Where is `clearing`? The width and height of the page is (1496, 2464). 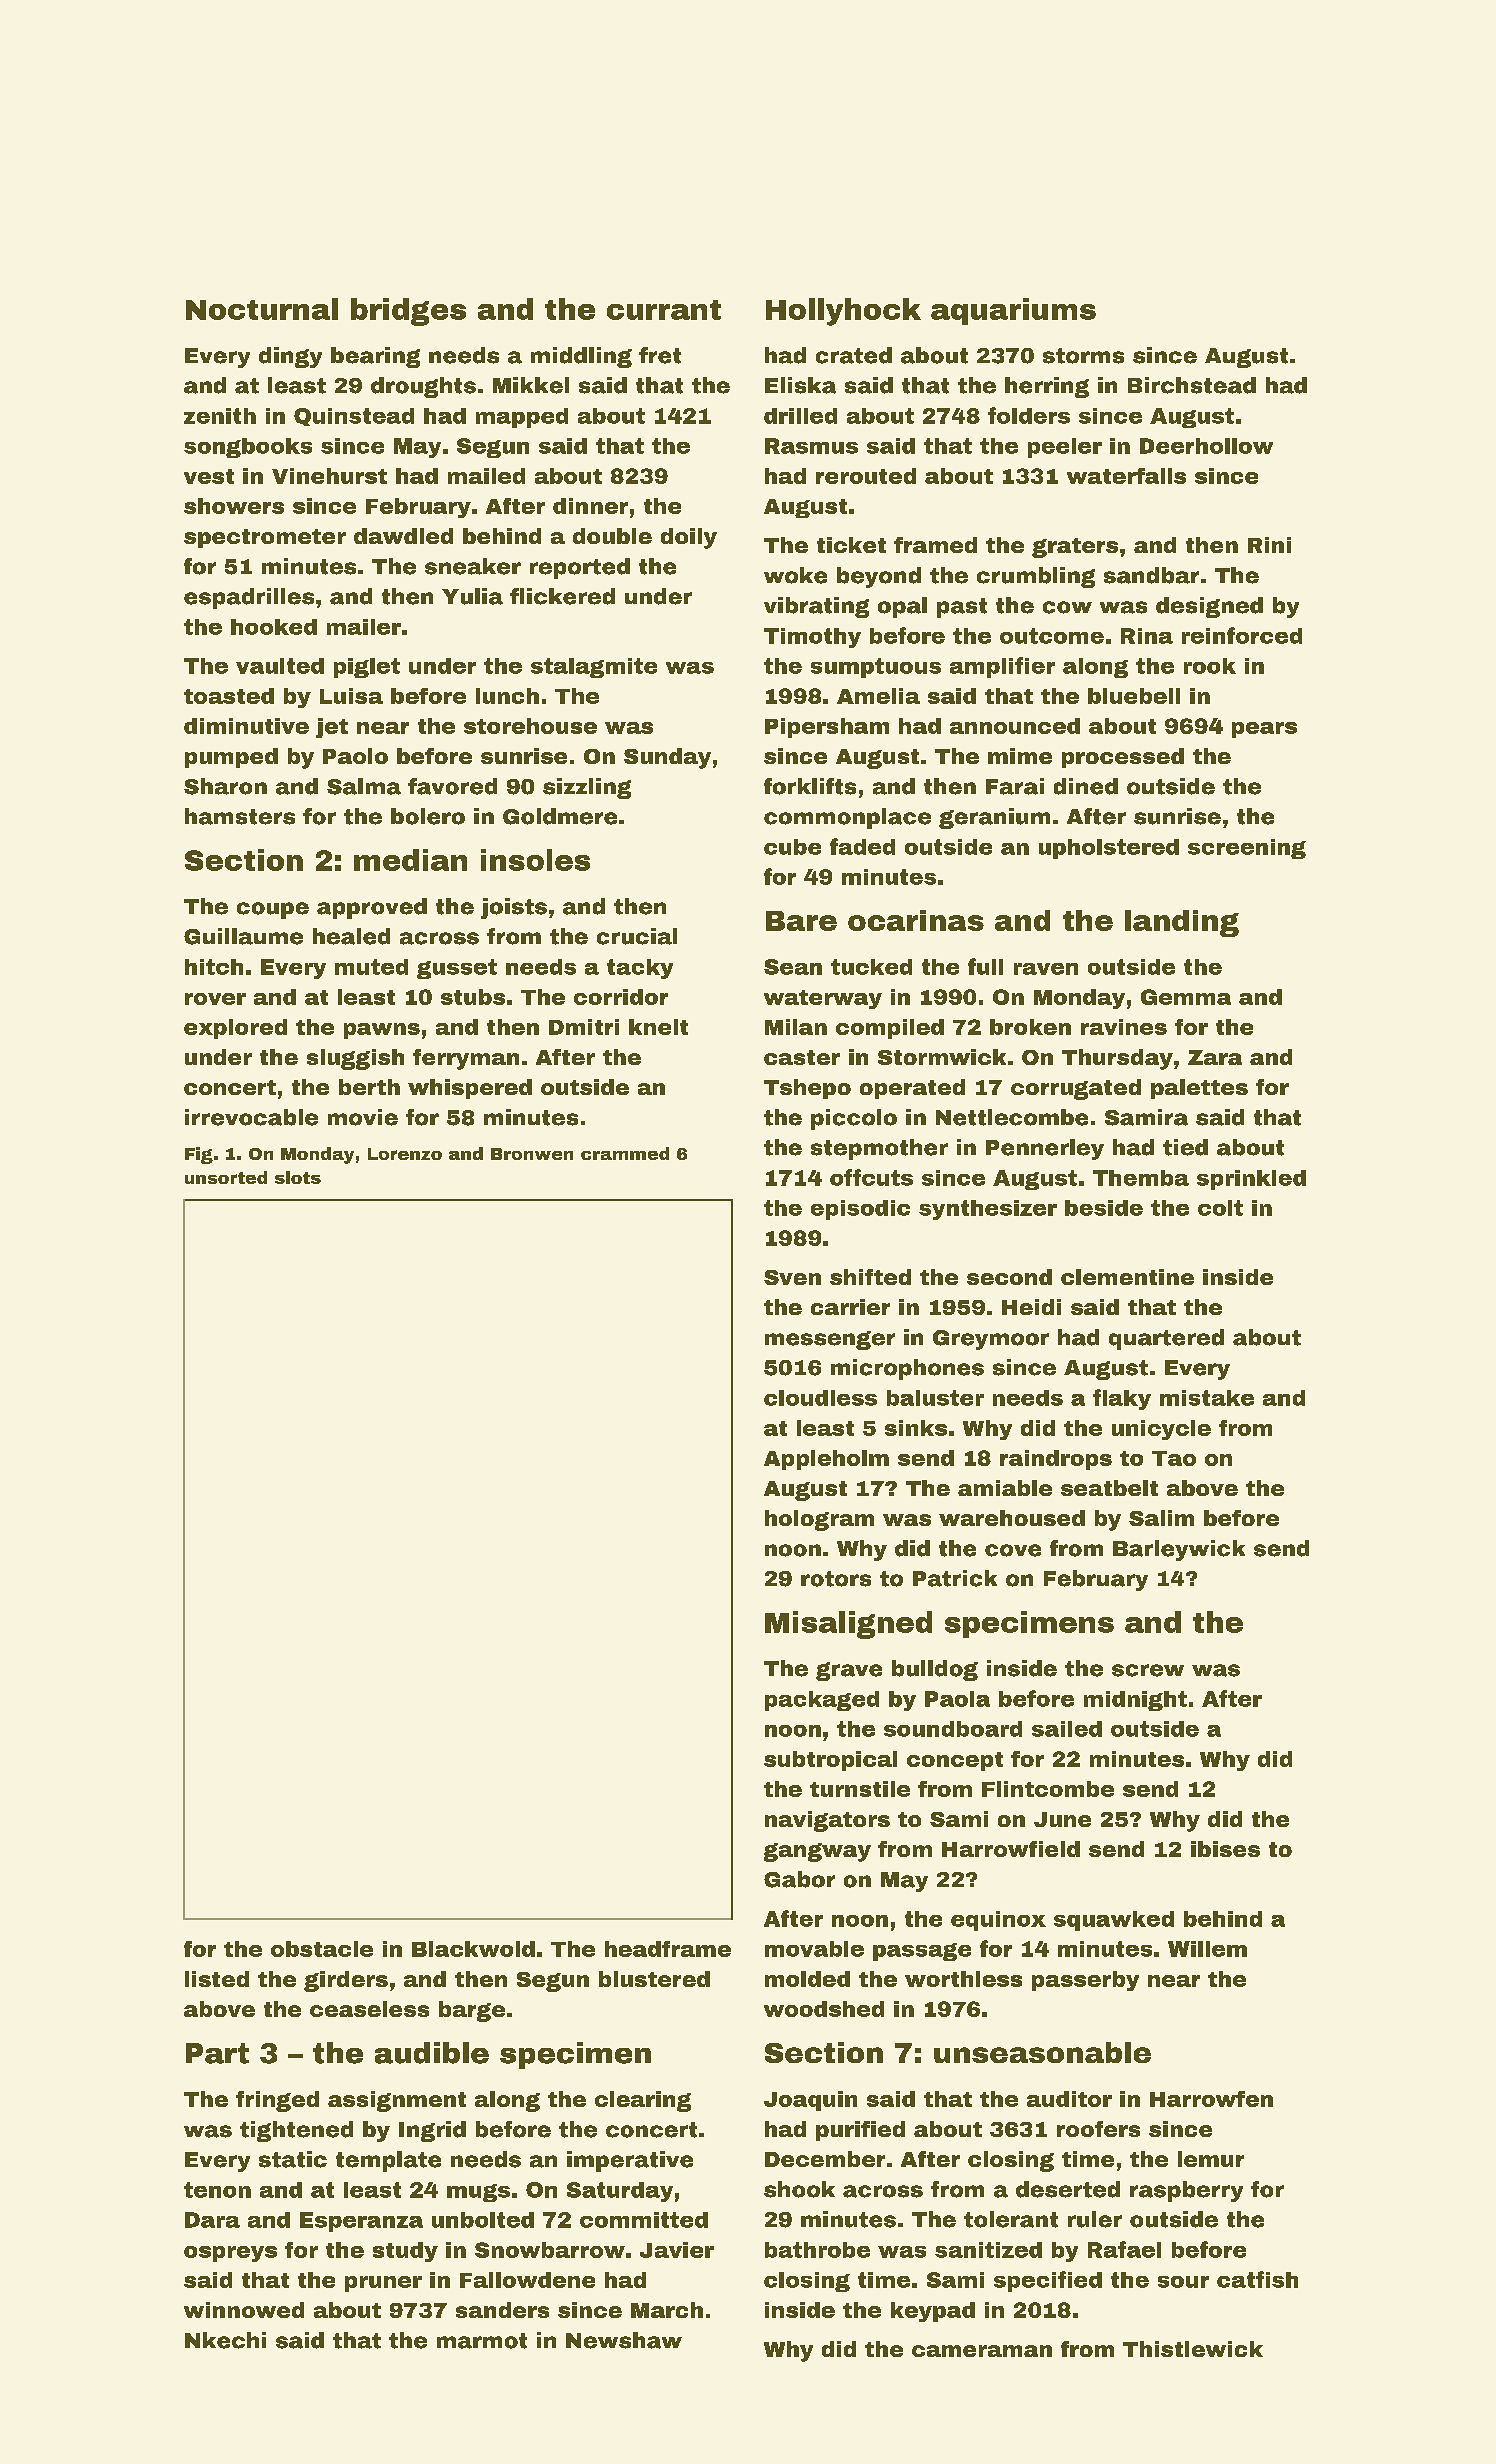 clearing is located at coordinates (643, 2101).
